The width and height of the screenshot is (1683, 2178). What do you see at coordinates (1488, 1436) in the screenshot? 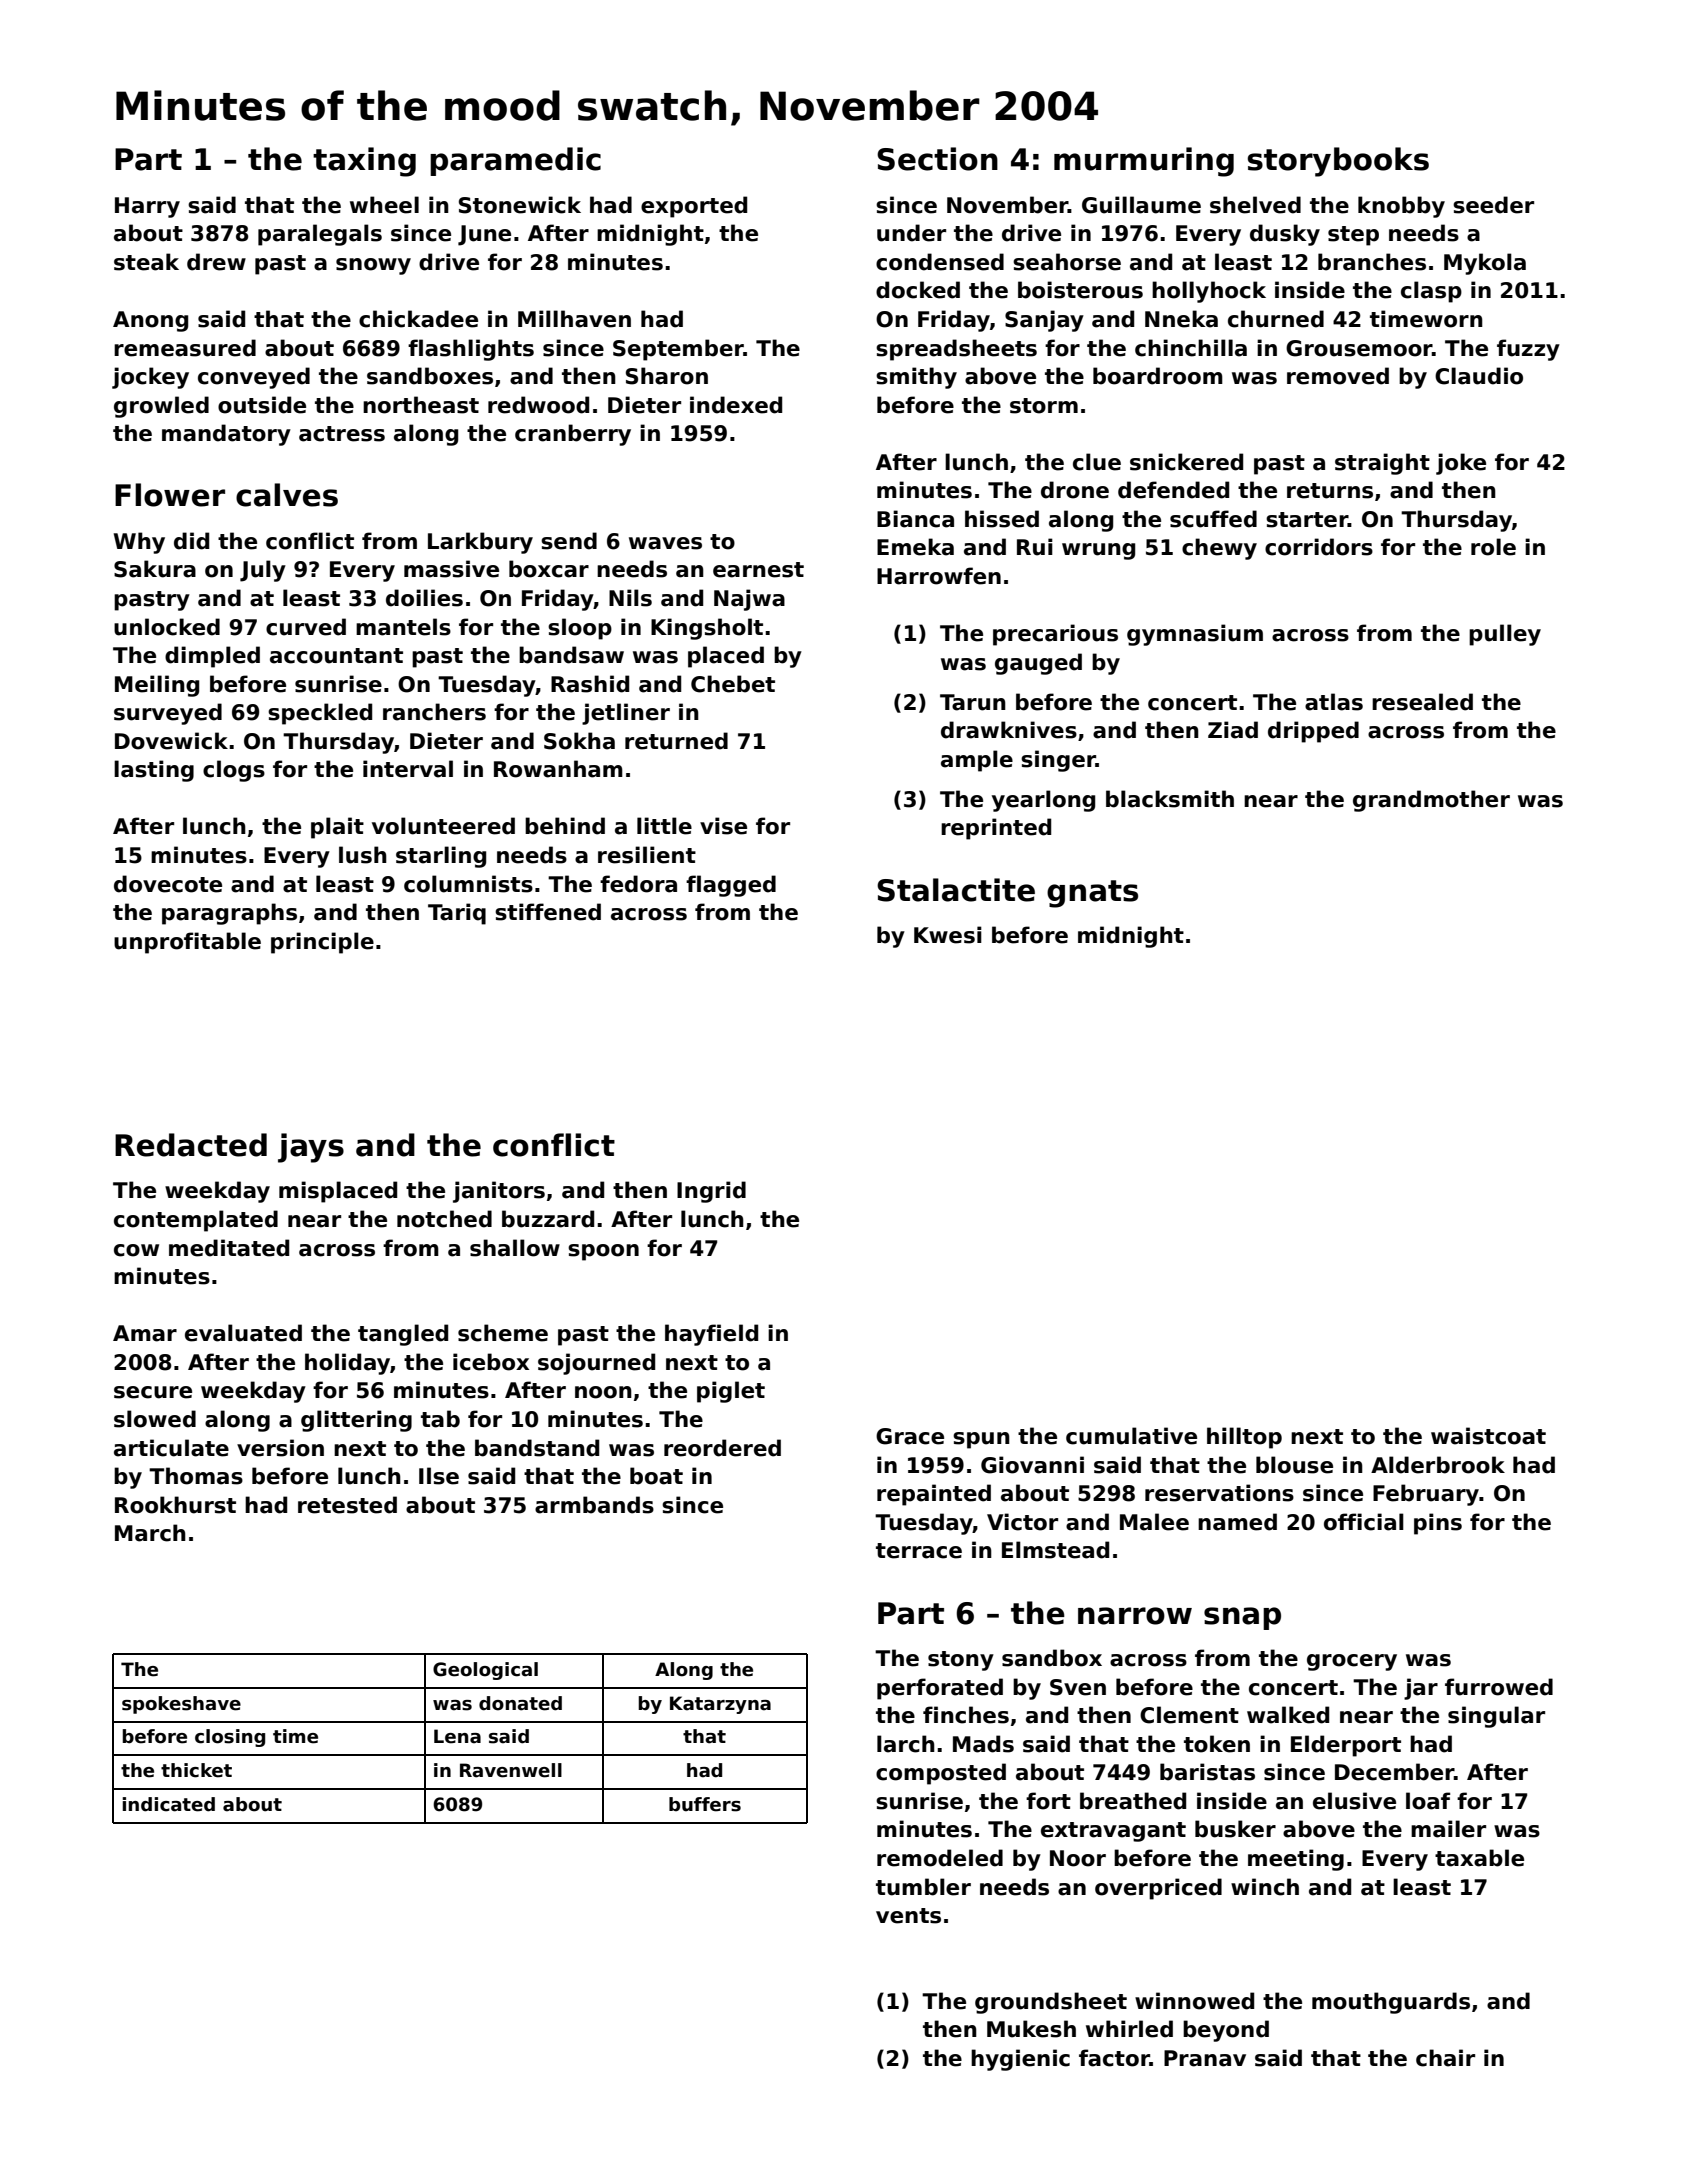
I see `waistcoat` at bounding box center [1488, 1436].
